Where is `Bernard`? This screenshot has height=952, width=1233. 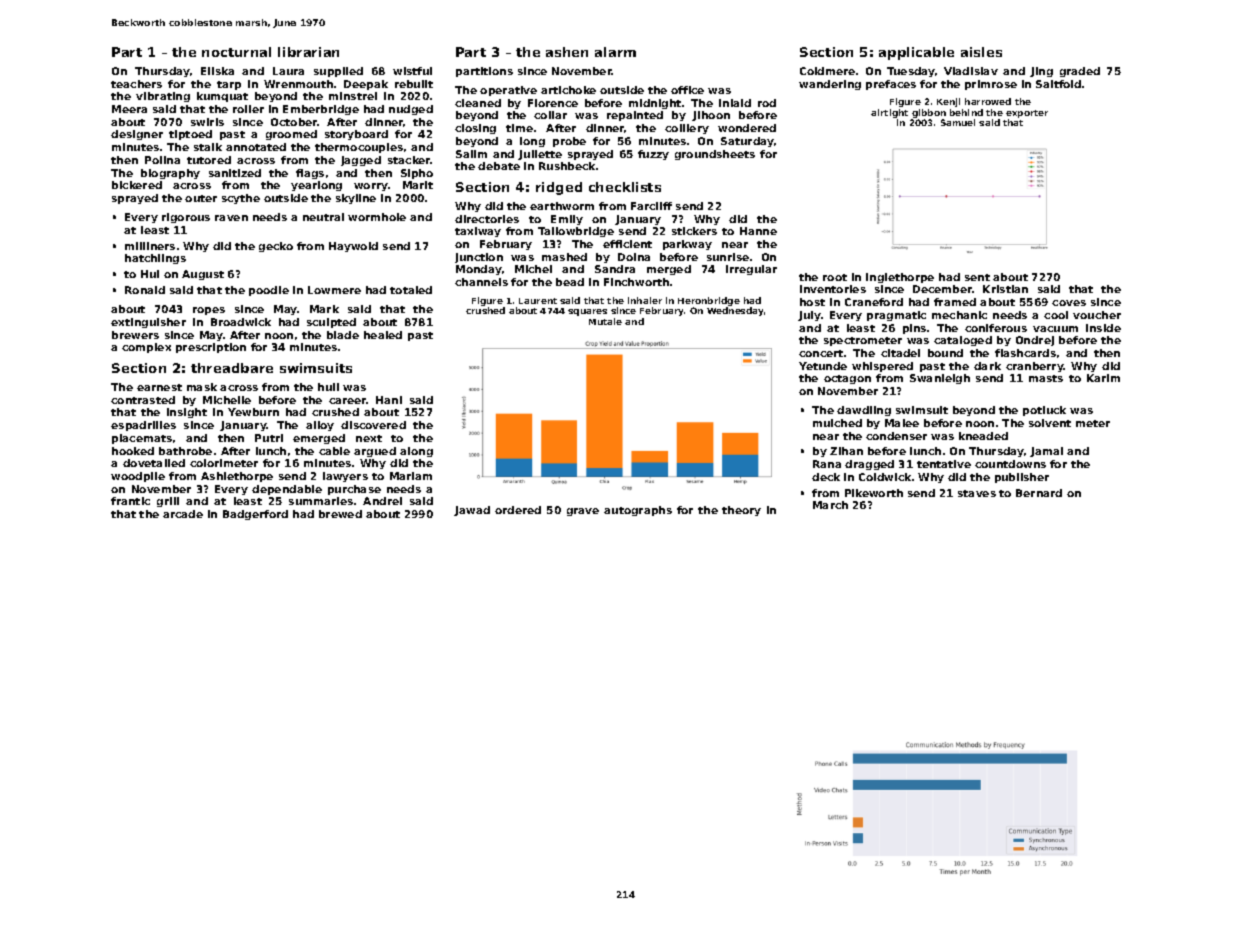 Bernard is located at coordinates (1039, 493).
